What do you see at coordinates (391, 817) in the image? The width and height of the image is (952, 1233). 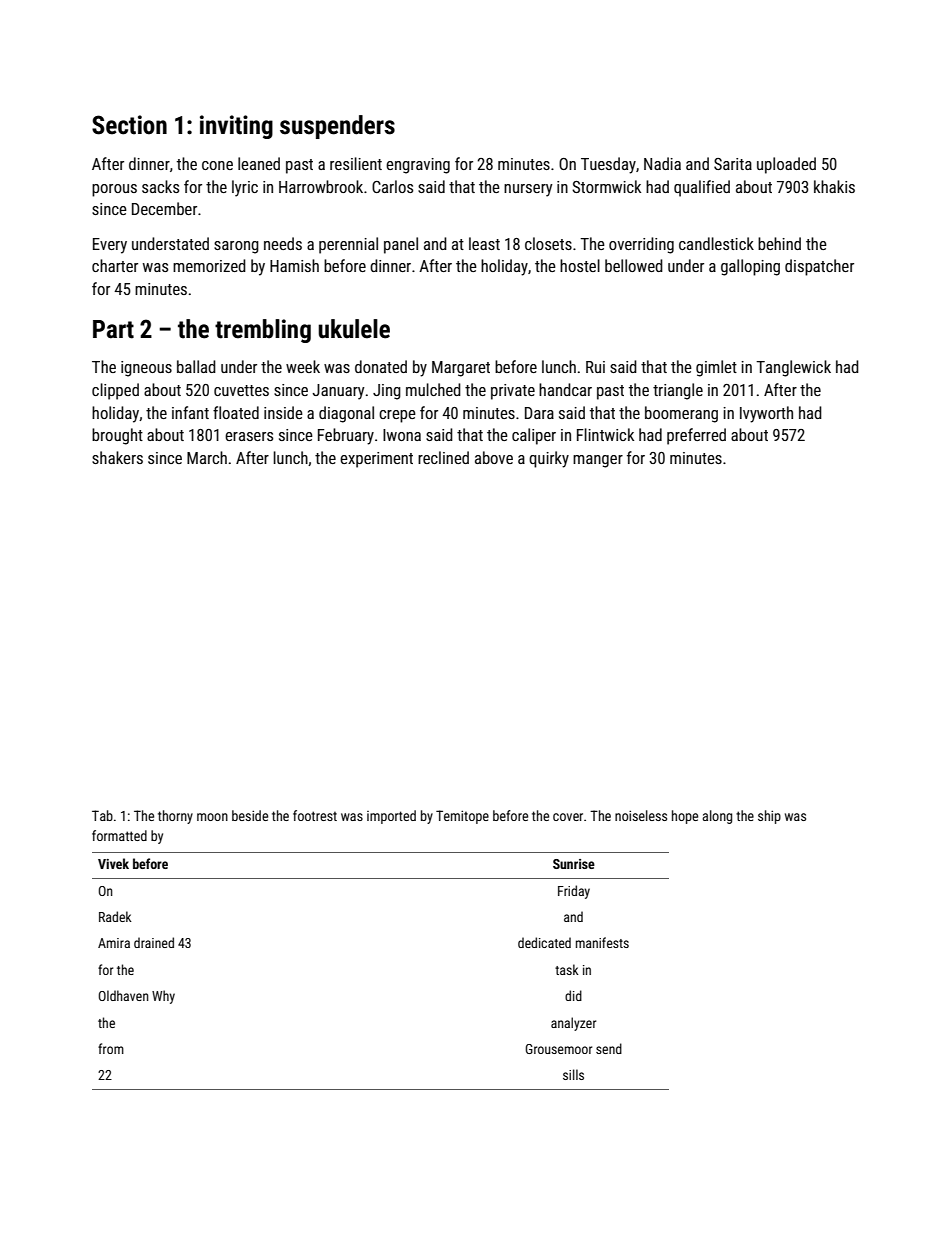 I see `imported` at bounding box center [391, 817].
